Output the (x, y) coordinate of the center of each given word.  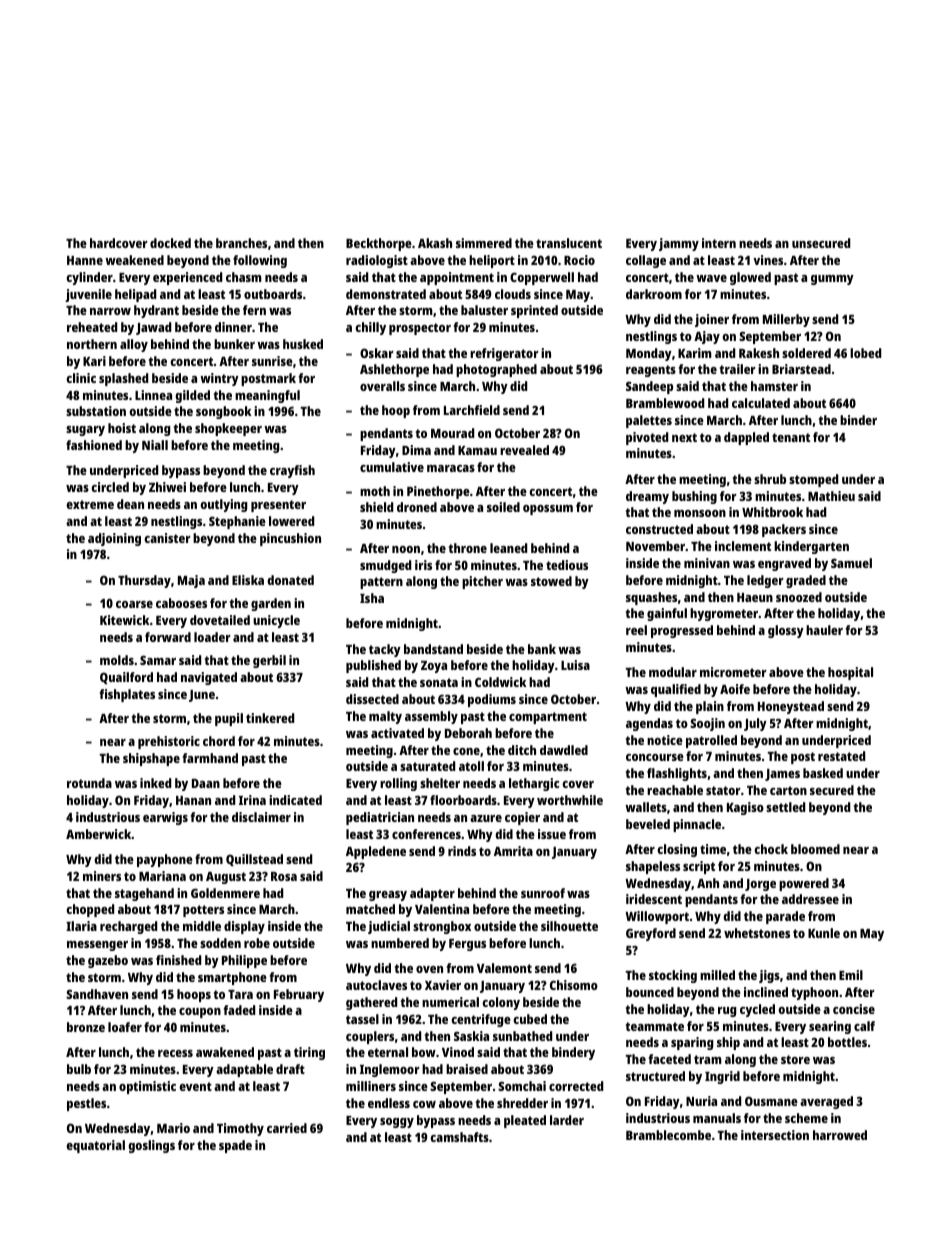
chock (771, 849)
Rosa (284, 876)
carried (287, 1128)
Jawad (153, 328)
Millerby (786, 320)
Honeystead (791, 707)
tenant (791, 437)
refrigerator (504, 354)
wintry (219, 379)
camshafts (459, 1137)
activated (397, 733)
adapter (432, 894)
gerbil (269, 661)
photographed (496, 370)
